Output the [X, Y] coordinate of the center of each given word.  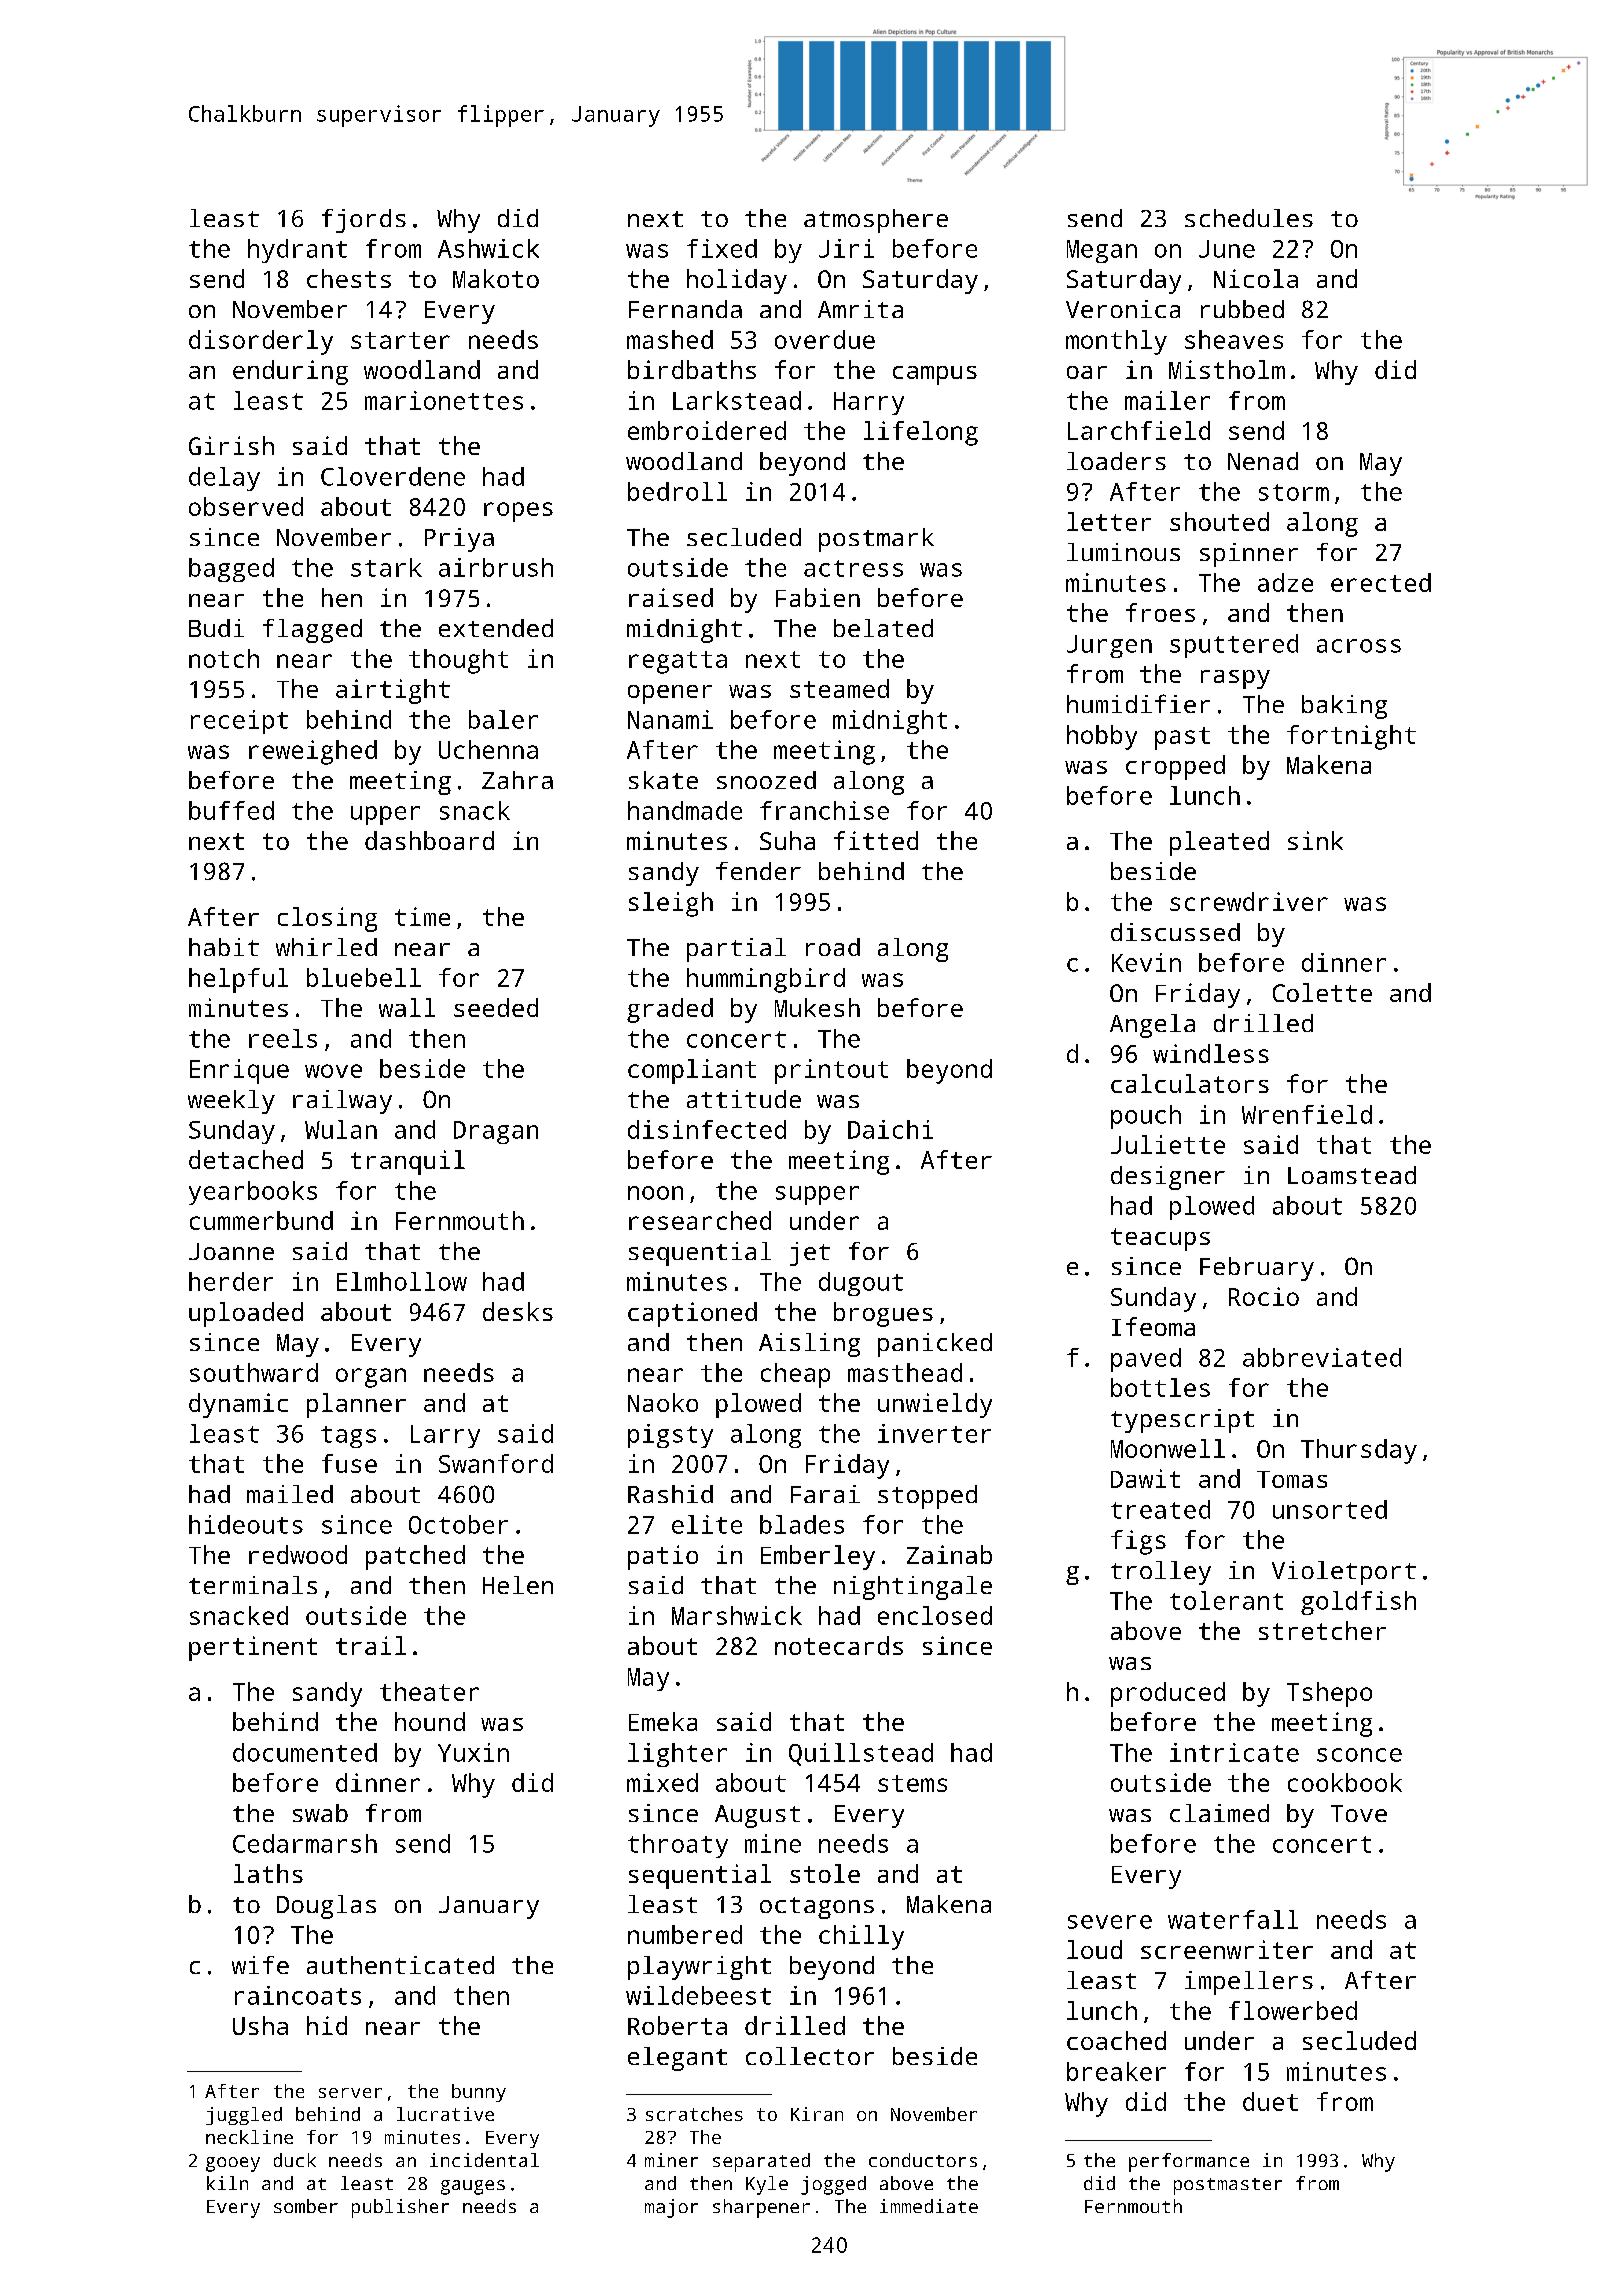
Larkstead [737, 400]
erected [1381, 582]
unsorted [1330, 1509]
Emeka [663, 1721]
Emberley [818, 1557]
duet [1270, 2101]
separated [761, 2162]
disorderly [261, 342]
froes [1160, 612]
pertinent [253, 1648]
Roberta [677, 2025]
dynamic [238, 1405]
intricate [1234, 1752]
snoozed [766, 780]
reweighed [313, 752]
